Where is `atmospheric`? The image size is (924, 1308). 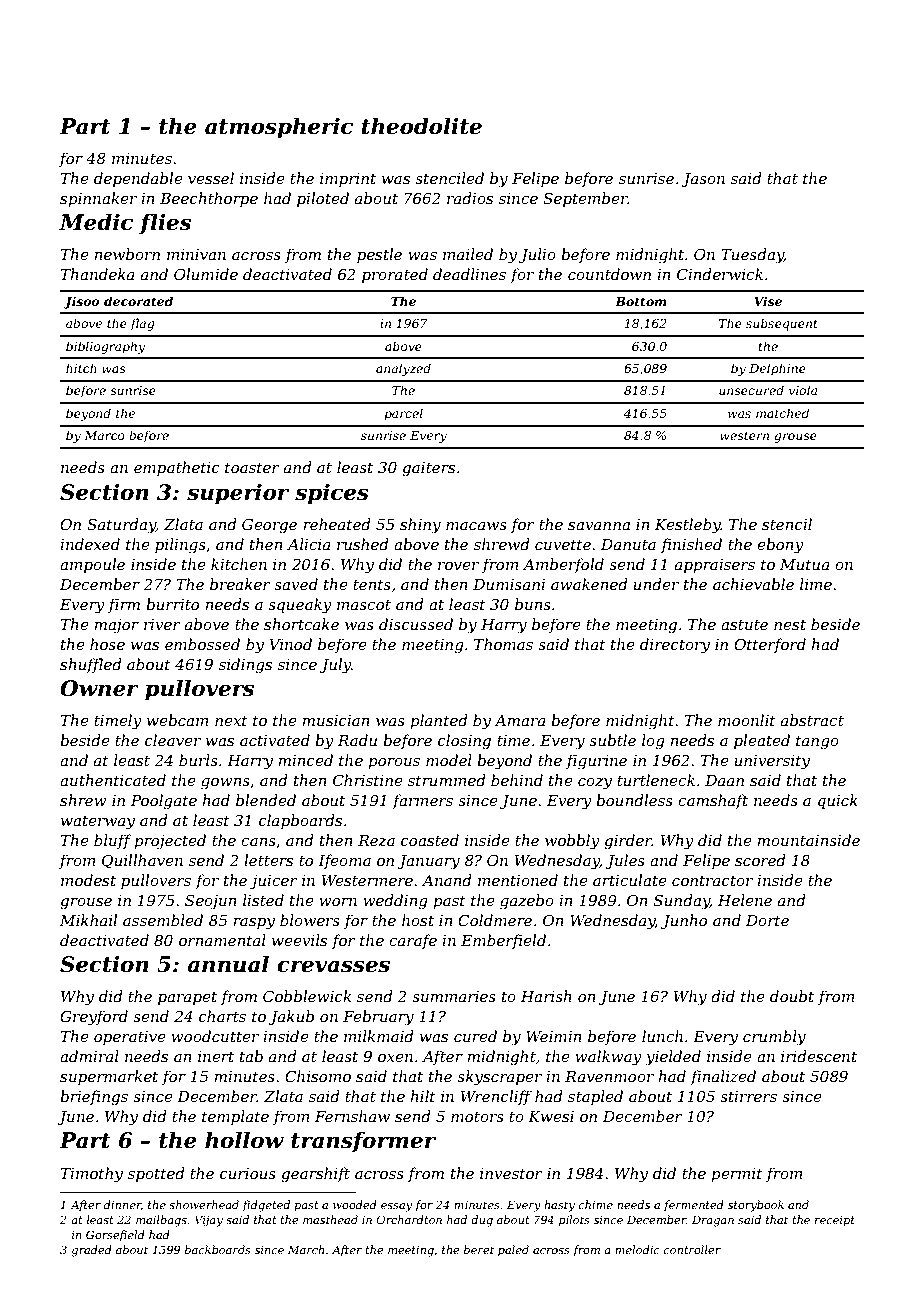 atmospheric is located at coordinates (279, 128).
